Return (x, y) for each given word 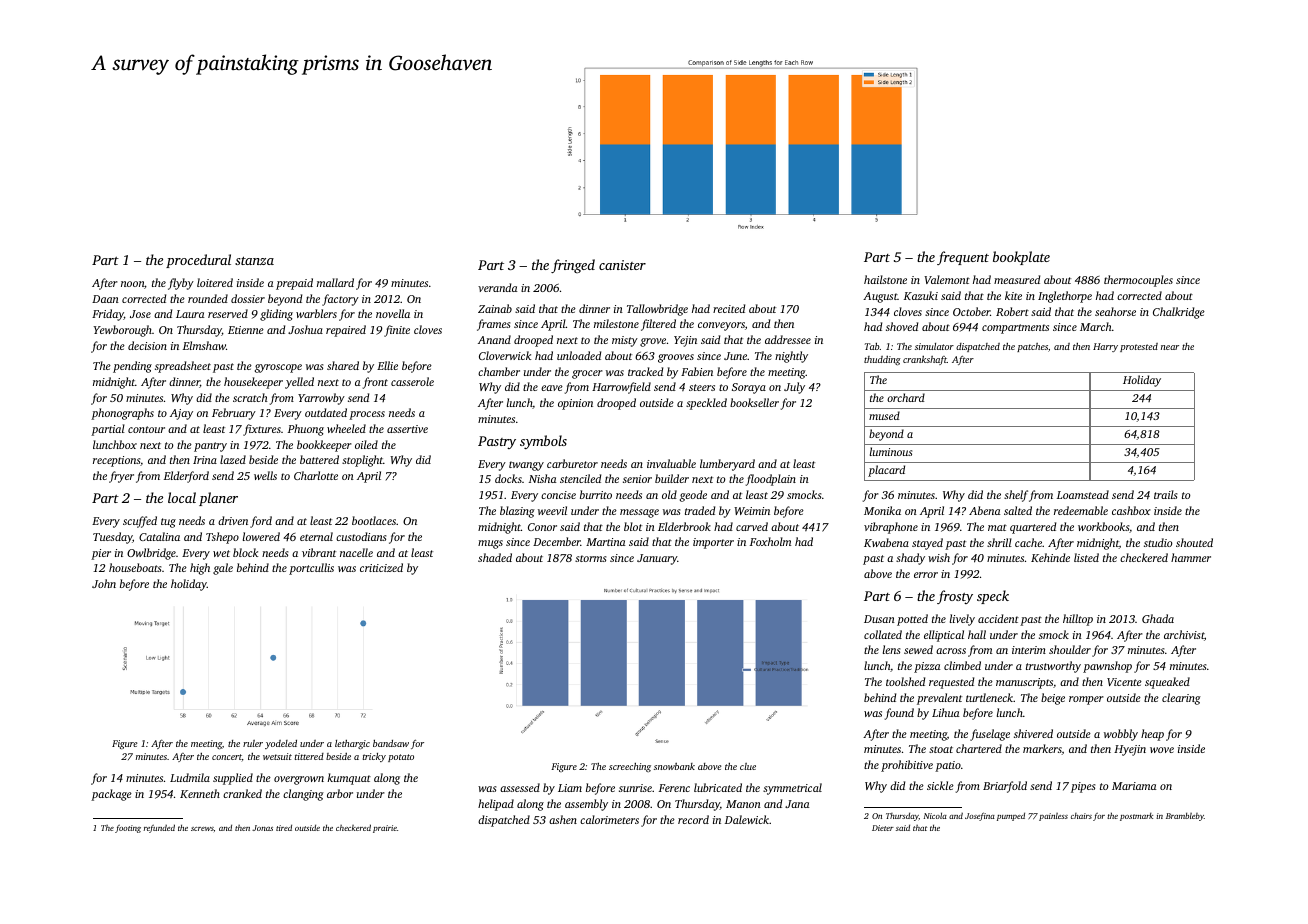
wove (1162, 750)
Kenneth (200, 793)
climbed (962, 665)
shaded (495, 557)
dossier (248, 298)
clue (748, 766)
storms (590, 558)
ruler (253, 743)
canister (622, 265)
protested (1139, 347)
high (200, 569)
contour (146, 429)
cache (1028, 542)
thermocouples (1138, 281)
